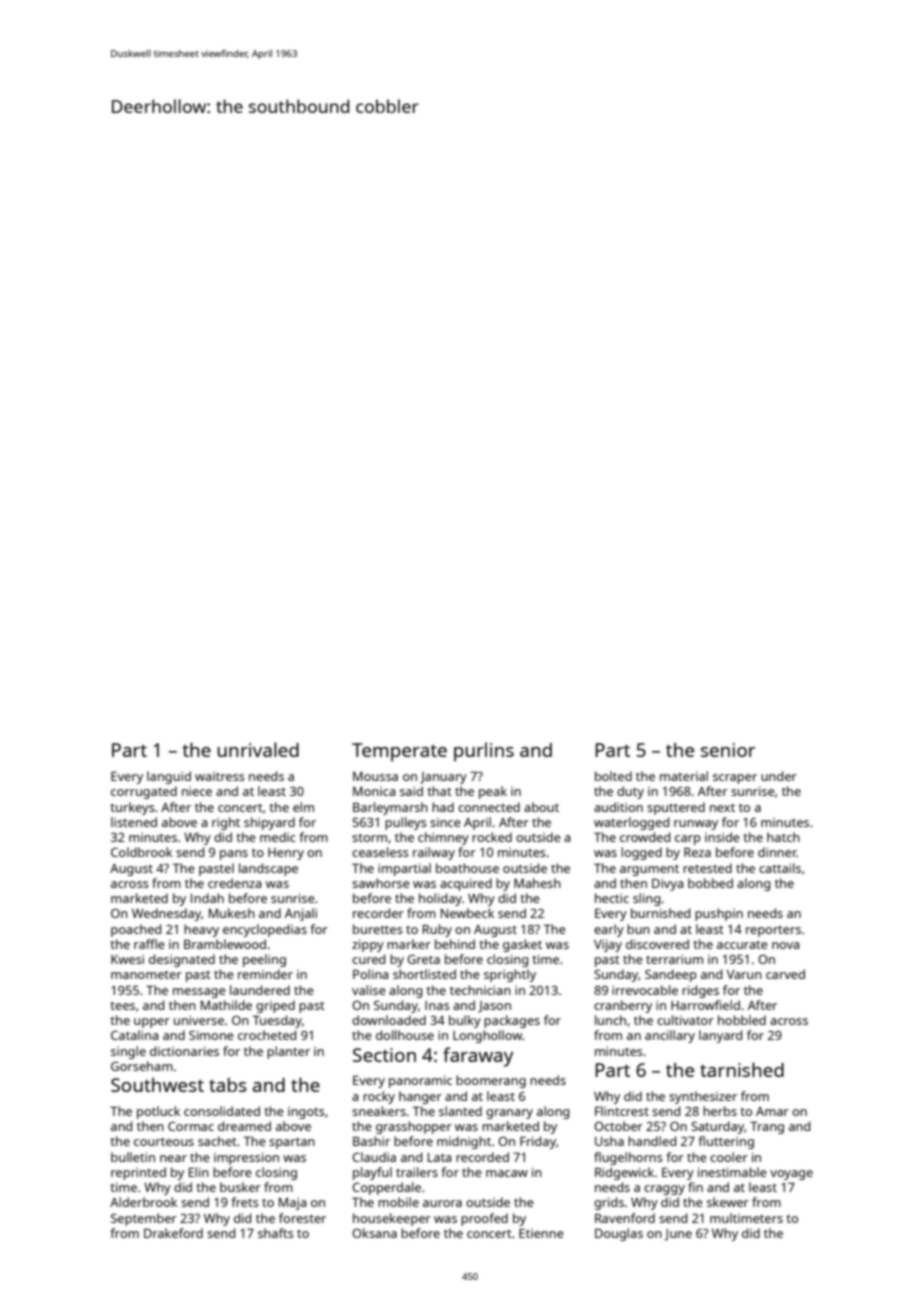 Image resolution: width=924 pixels, height=1308 pixels. I want to click on rocked, so click(492, 837).
